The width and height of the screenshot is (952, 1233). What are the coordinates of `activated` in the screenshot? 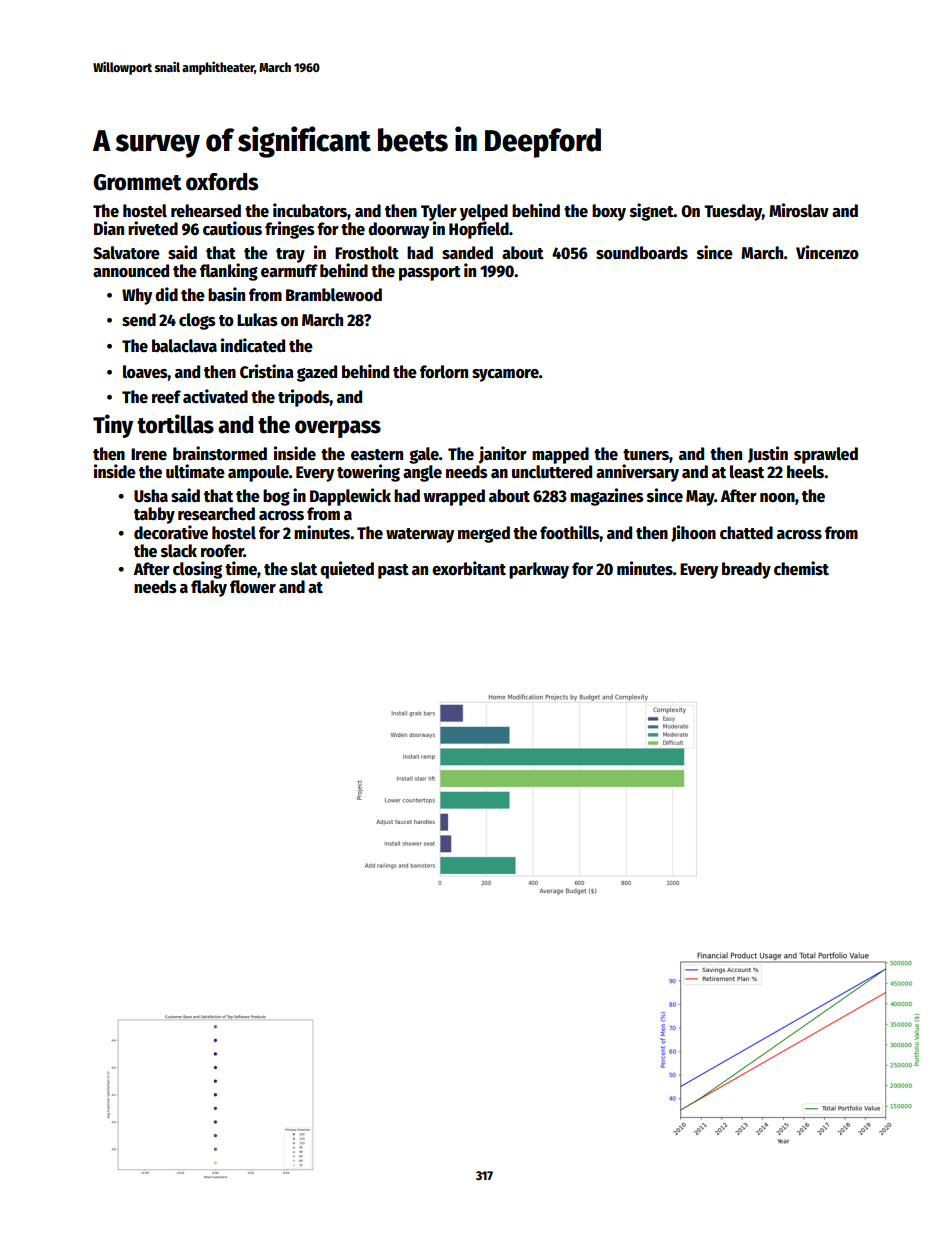 It's located at (215, 396).
